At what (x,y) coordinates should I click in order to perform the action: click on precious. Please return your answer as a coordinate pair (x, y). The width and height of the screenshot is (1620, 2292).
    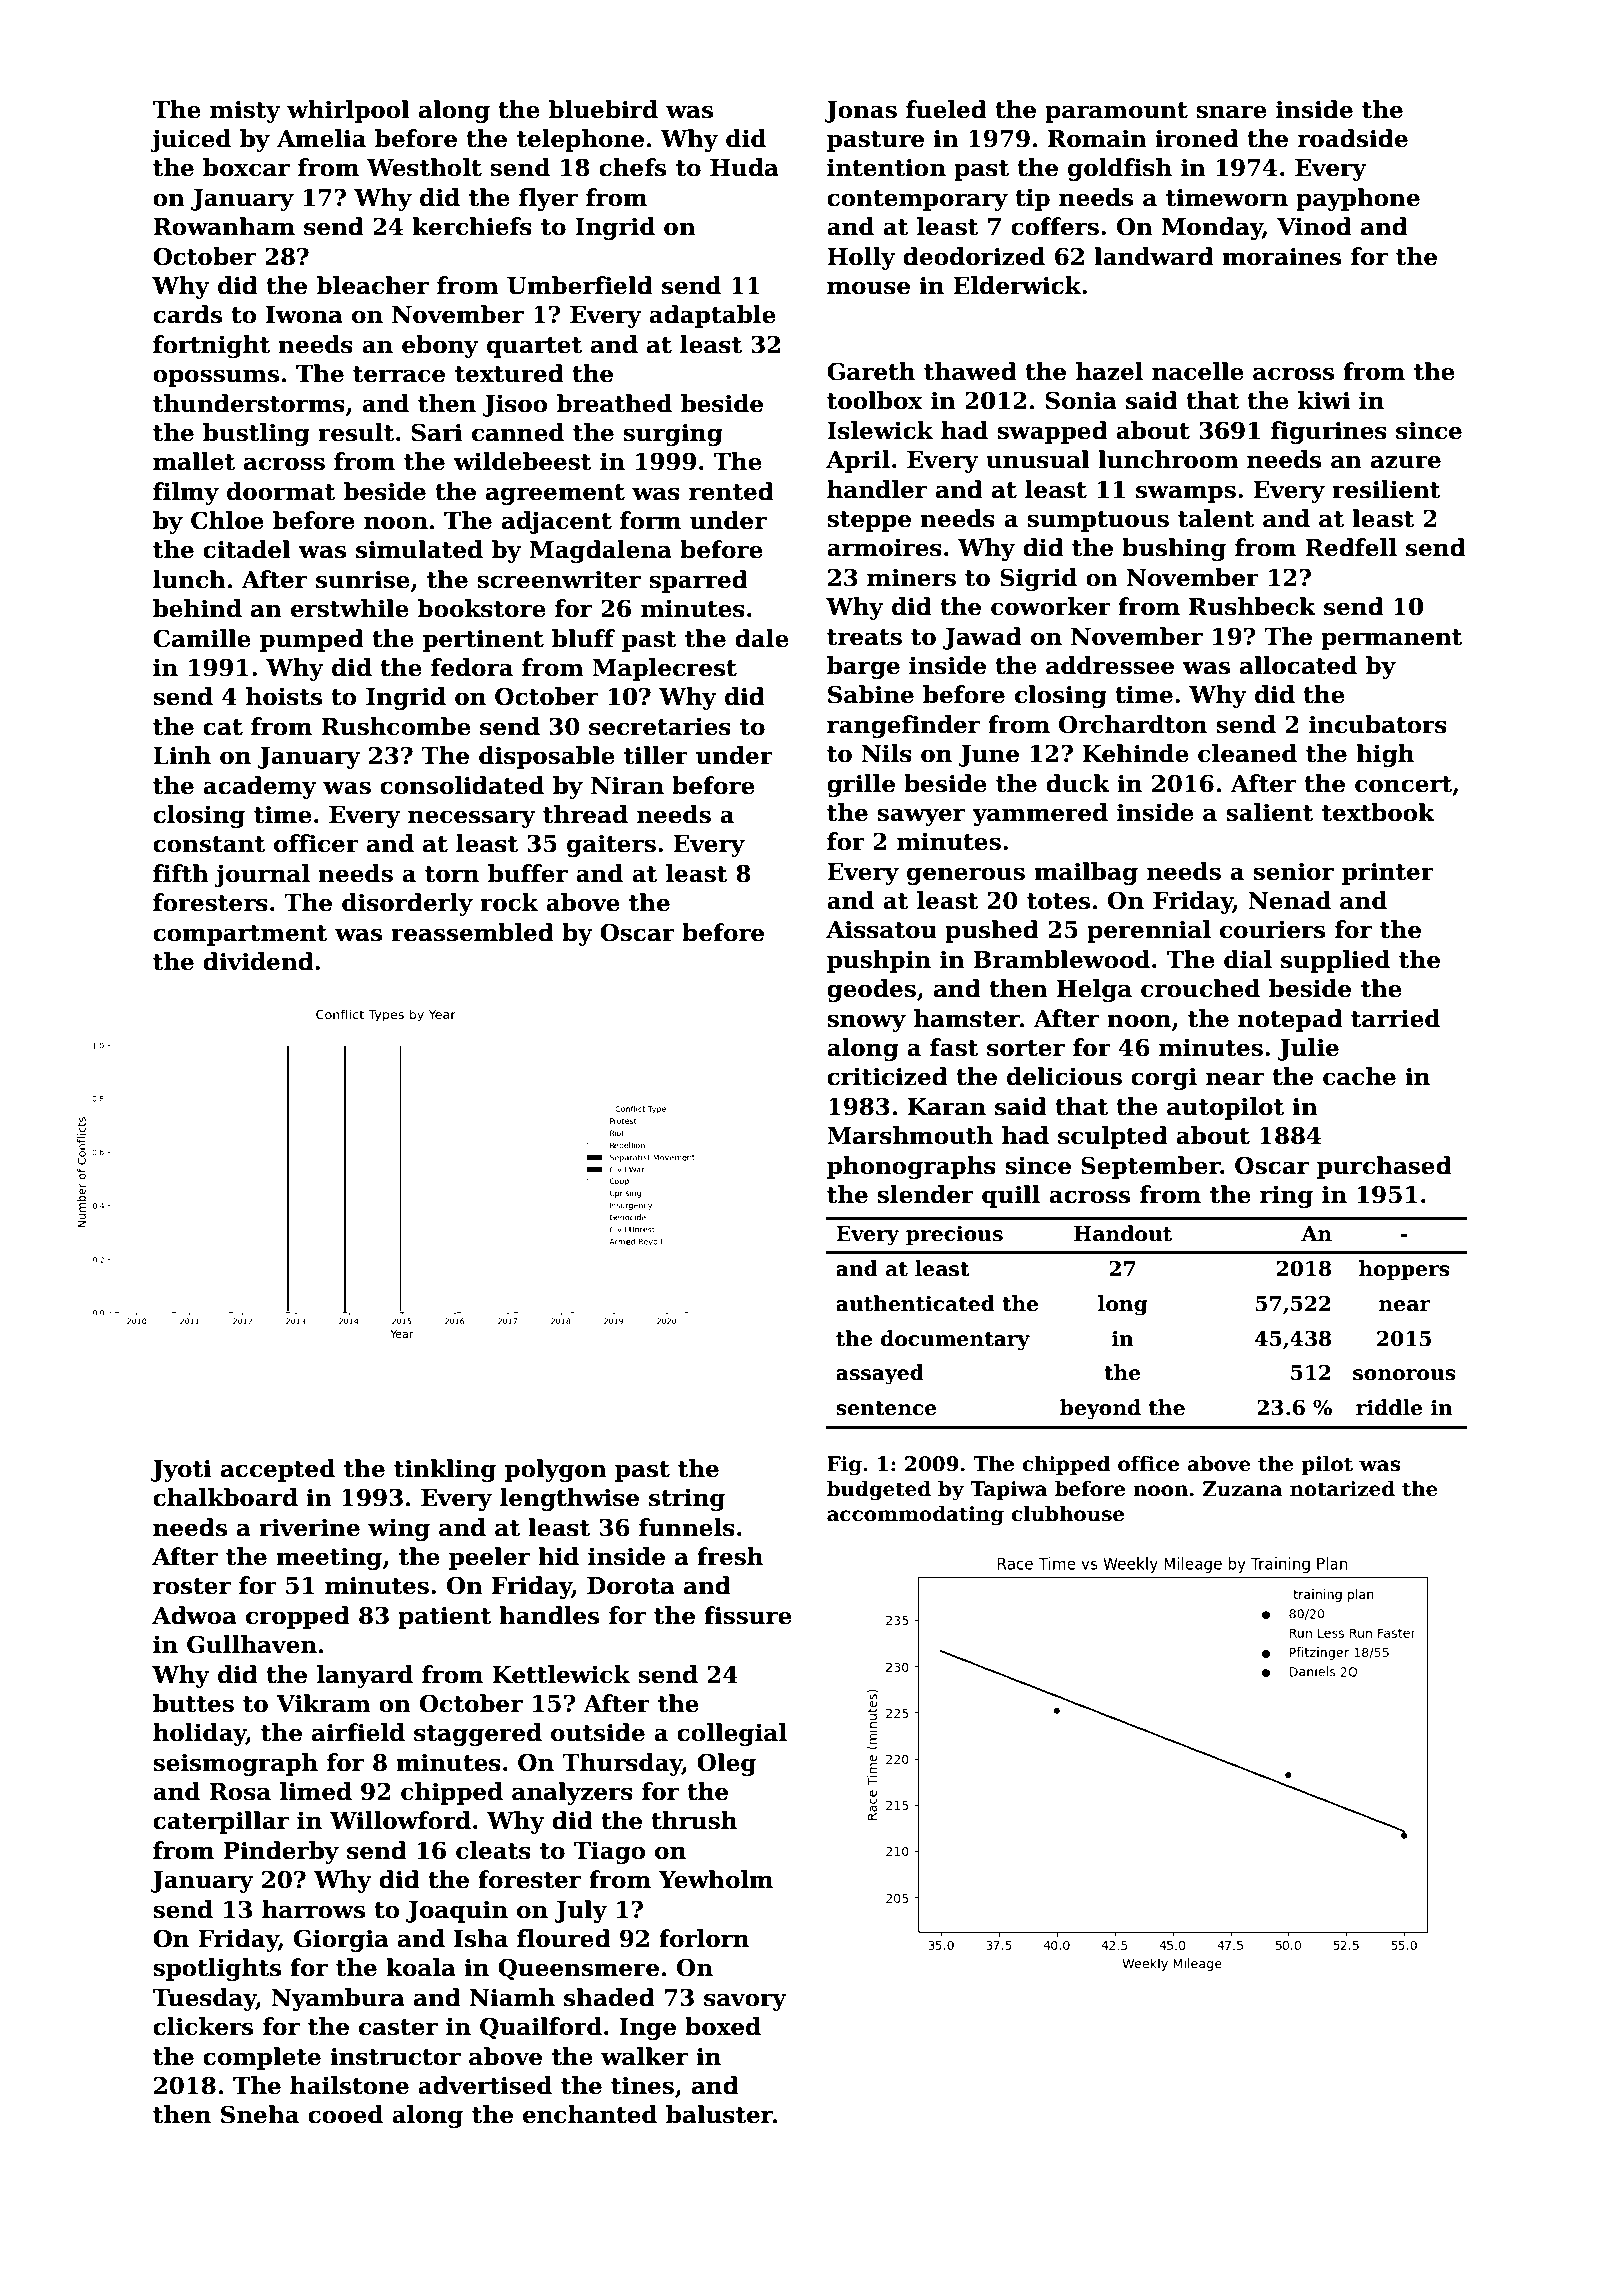
    Looking at the image, I should click on (954, 1235).
